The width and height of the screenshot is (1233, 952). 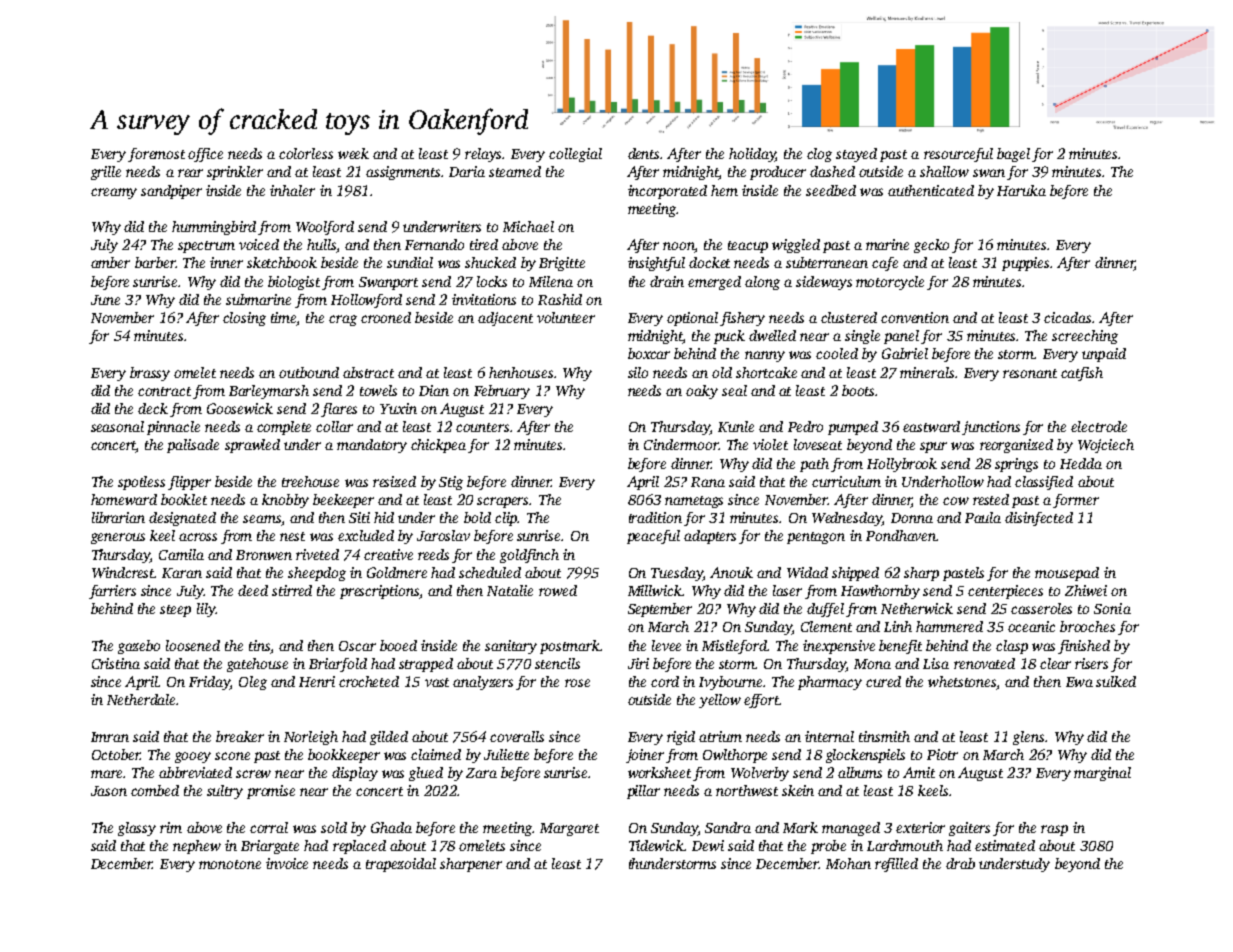 What do you see at coordinates (235, 173) in the screenshot?
I see `sprinkler` at bounding box center [235, 173].
